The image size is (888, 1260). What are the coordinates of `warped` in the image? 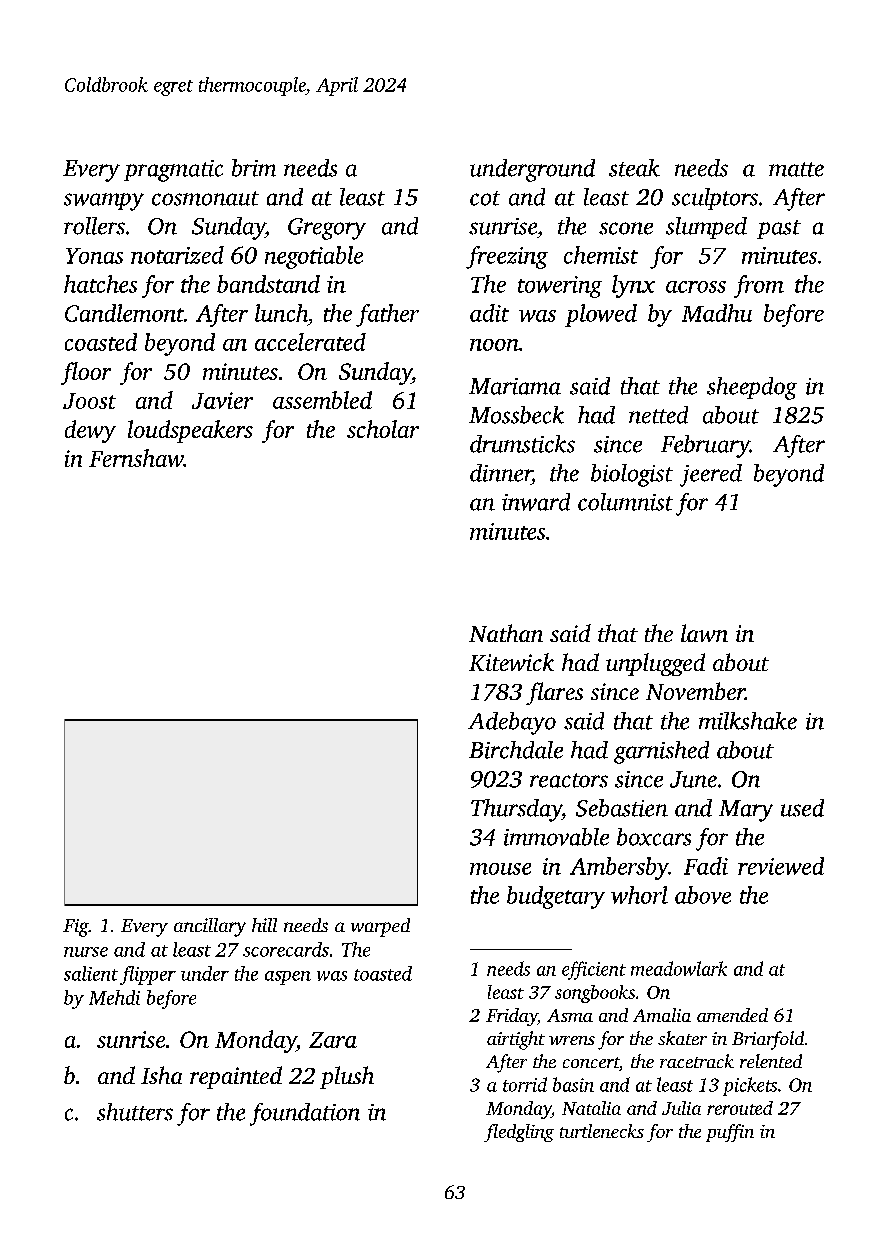 It's located at (380, 927).
